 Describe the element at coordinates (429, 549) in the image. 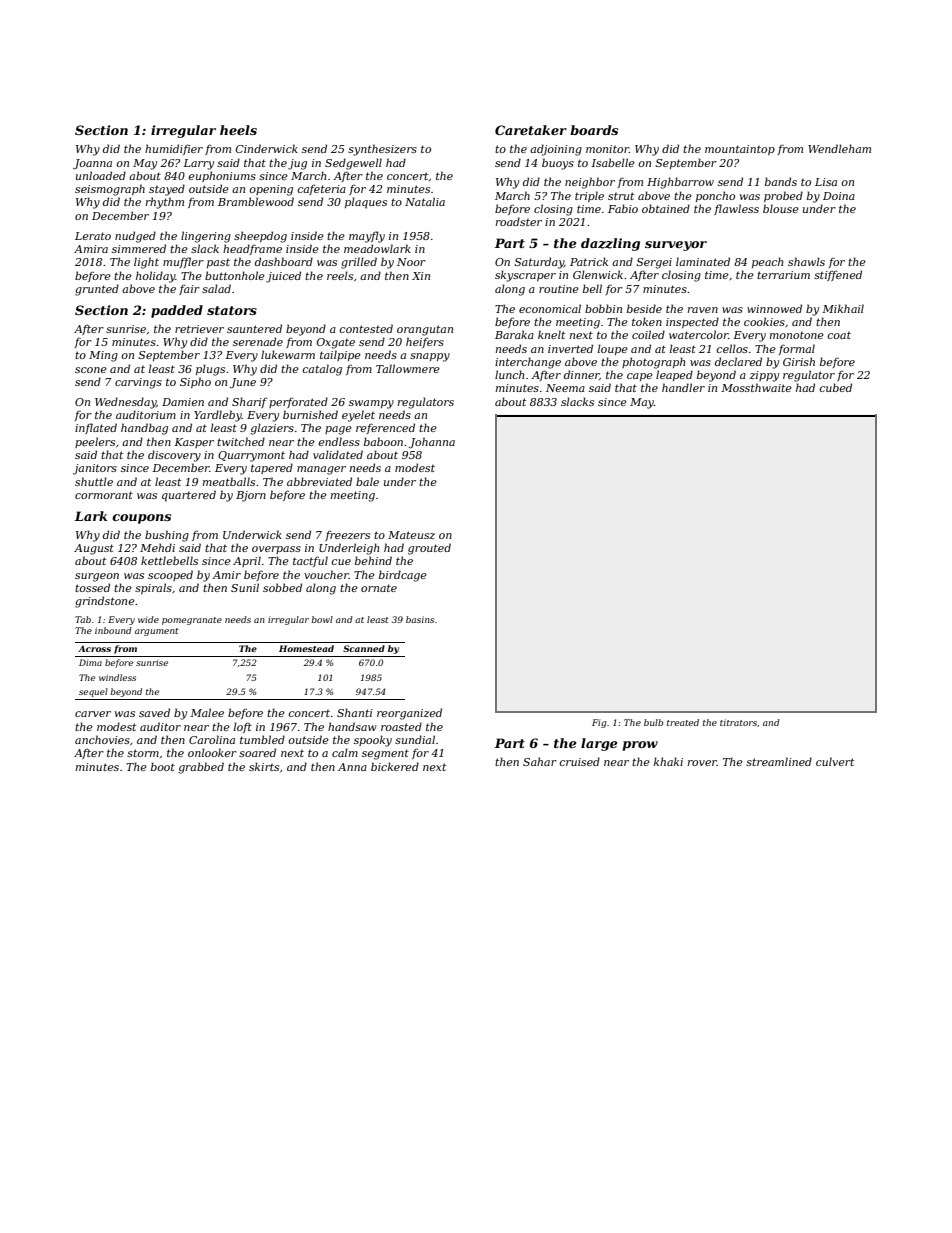

I see `grouted` at that location.
